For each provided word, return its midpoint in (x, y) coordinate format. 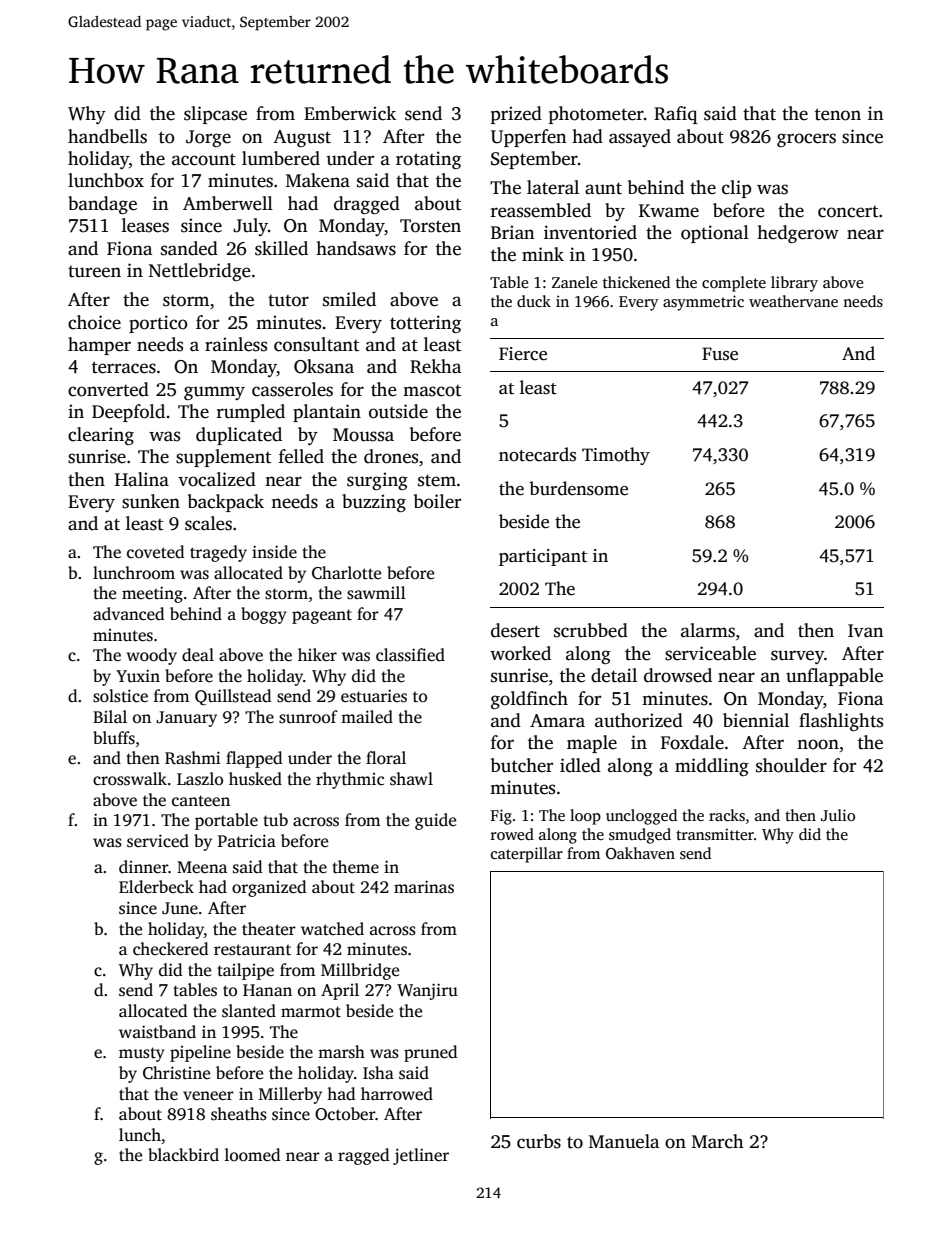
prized (516, 115)
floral (386, 757)
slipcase (215, 115)
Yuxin (138, 675)
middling (712, 767)
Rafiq (675, 115)
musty (142, 1054)
